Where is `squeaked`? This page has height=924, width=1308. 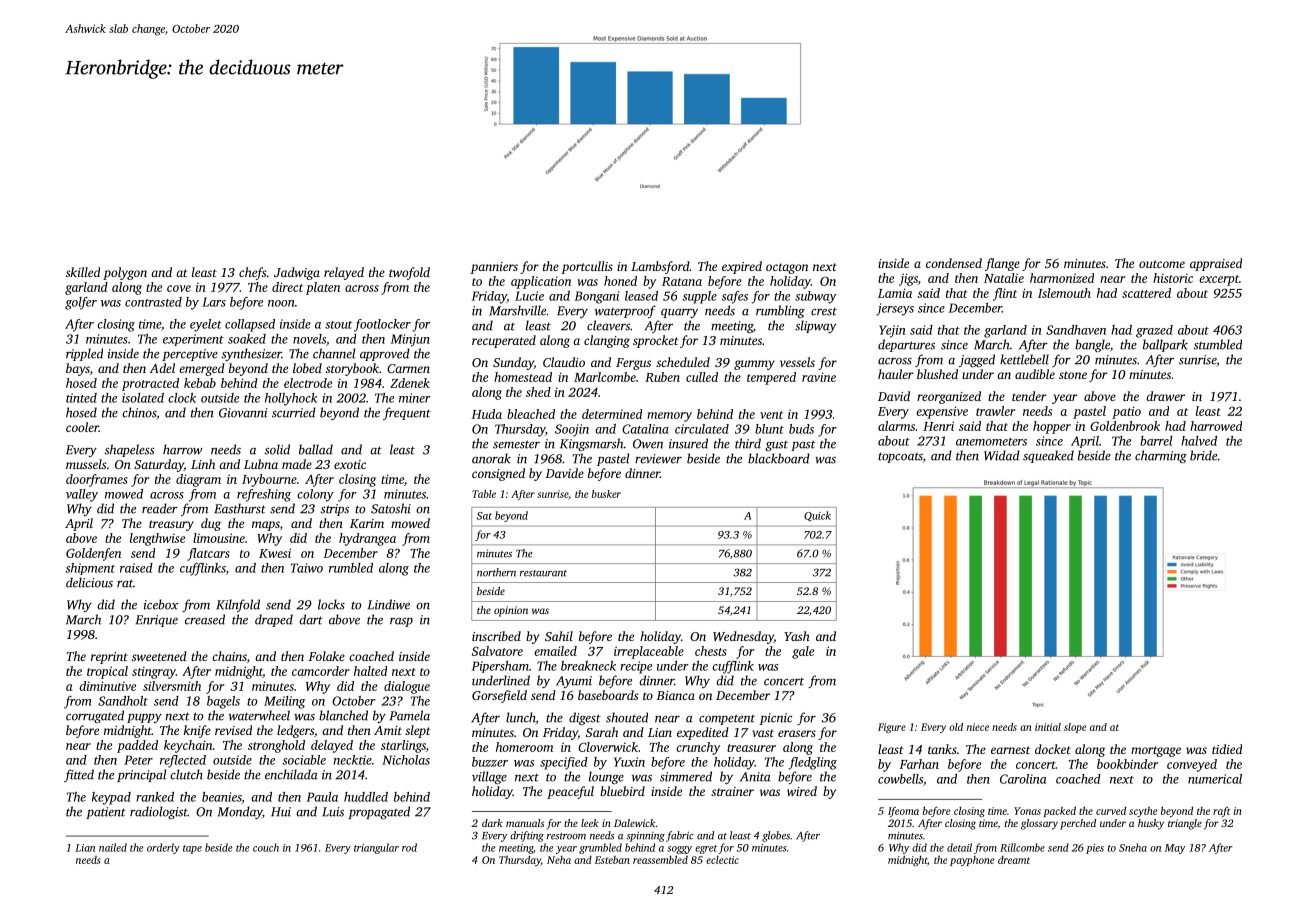
squeaked is located at coordinates (1048, 456).
